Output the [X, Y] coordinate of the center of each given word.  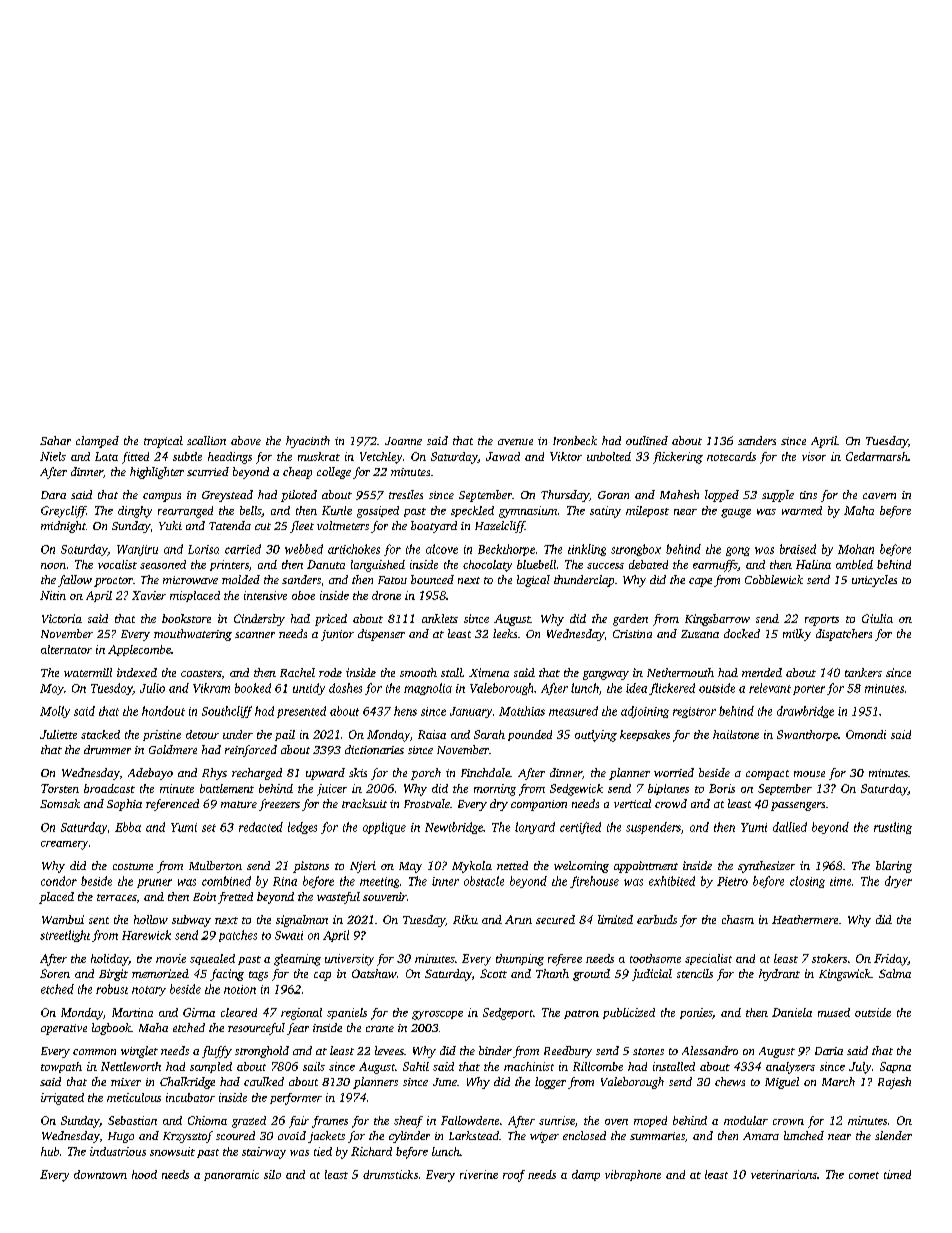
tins [808, 495]
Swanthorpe [807, 735]
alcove [442, 549]
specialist [708, 959]
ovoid [292, 1135]
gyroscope [437, 1015]
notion [240, 989]
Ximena [489, 672]
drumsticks [390, 1174]
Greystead [227, 496]
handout [163, 711]
